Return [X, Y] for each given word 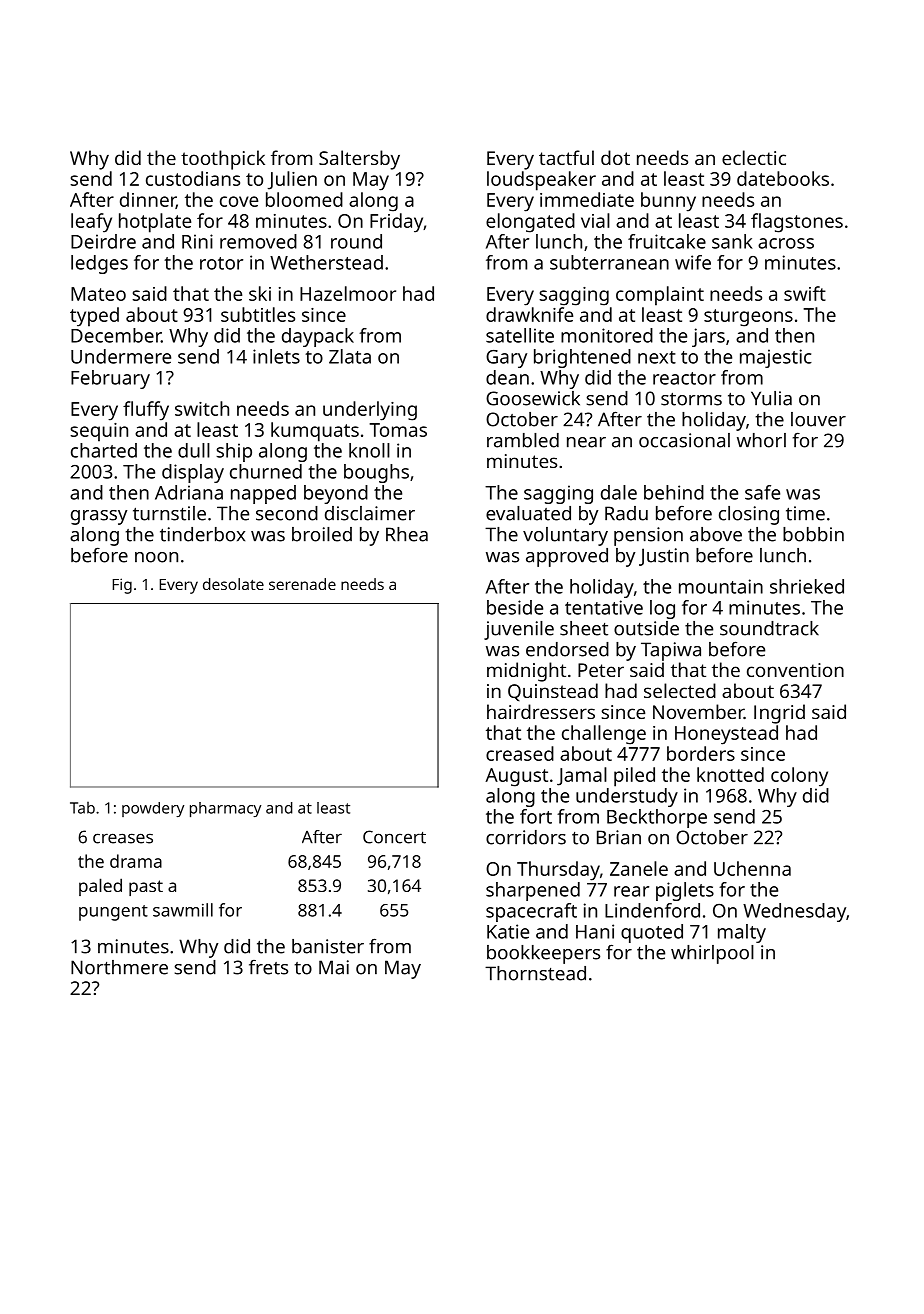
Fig [122, 586]
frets [268, 967]
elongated [530, 223]
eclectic [754, 157]
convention [795, 670]
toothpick [223, 160]
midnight [526, 672]
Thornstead [535, 973]
